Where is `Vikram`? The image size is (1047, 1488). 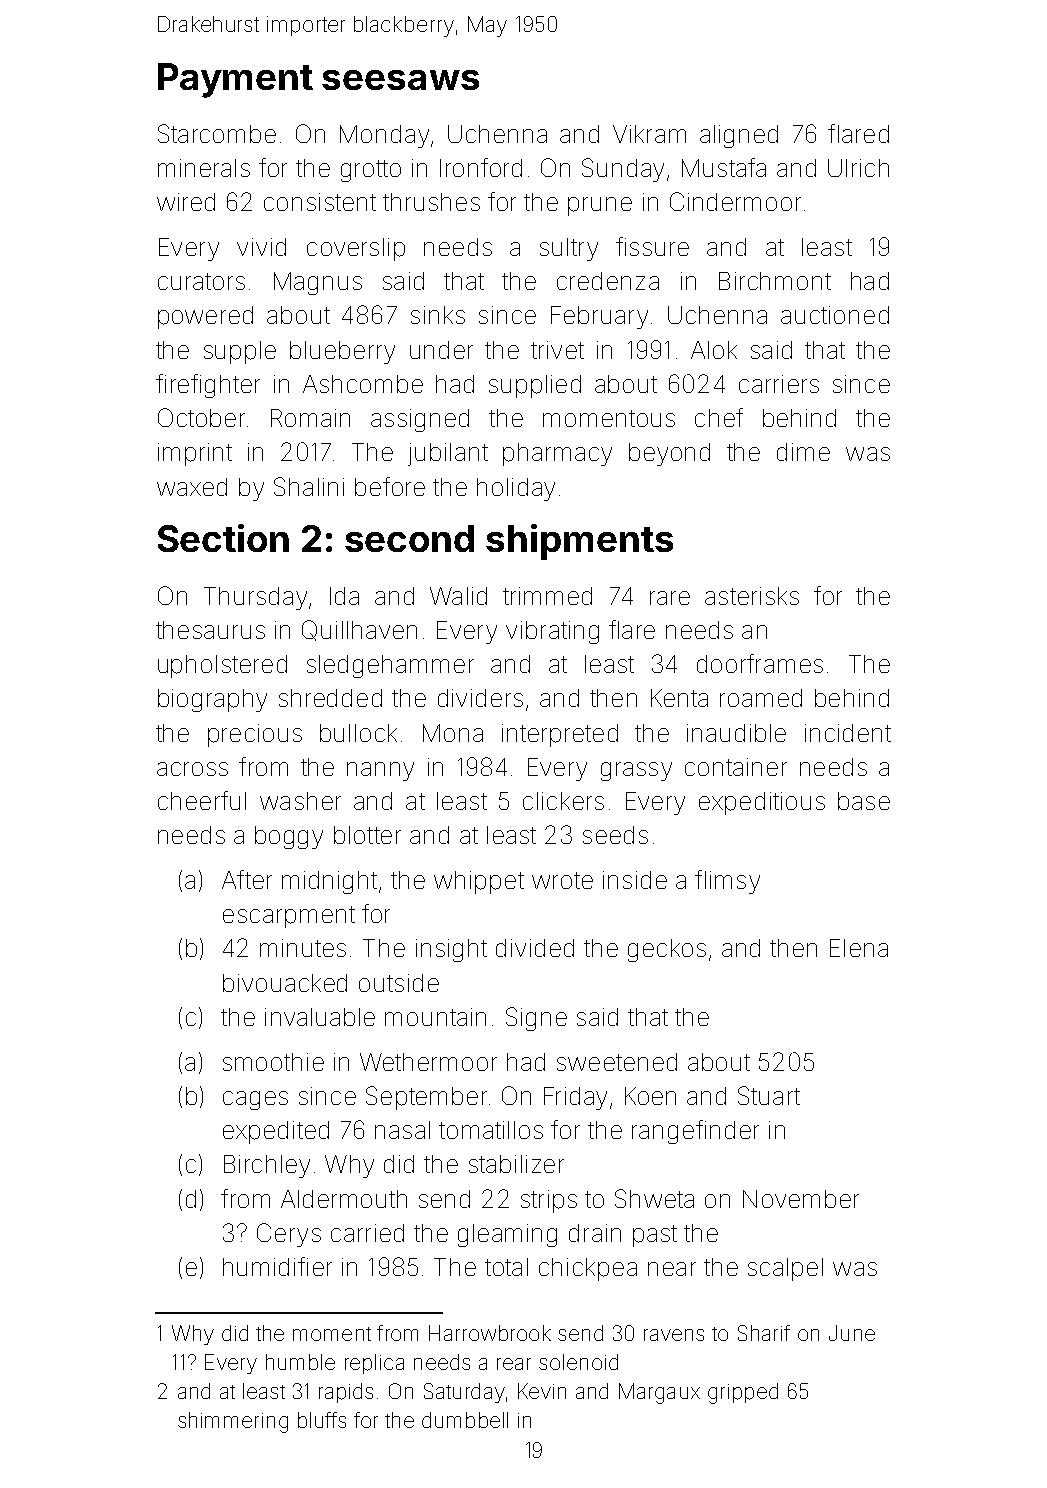
Vikram is located at coordinates (649, 134).
